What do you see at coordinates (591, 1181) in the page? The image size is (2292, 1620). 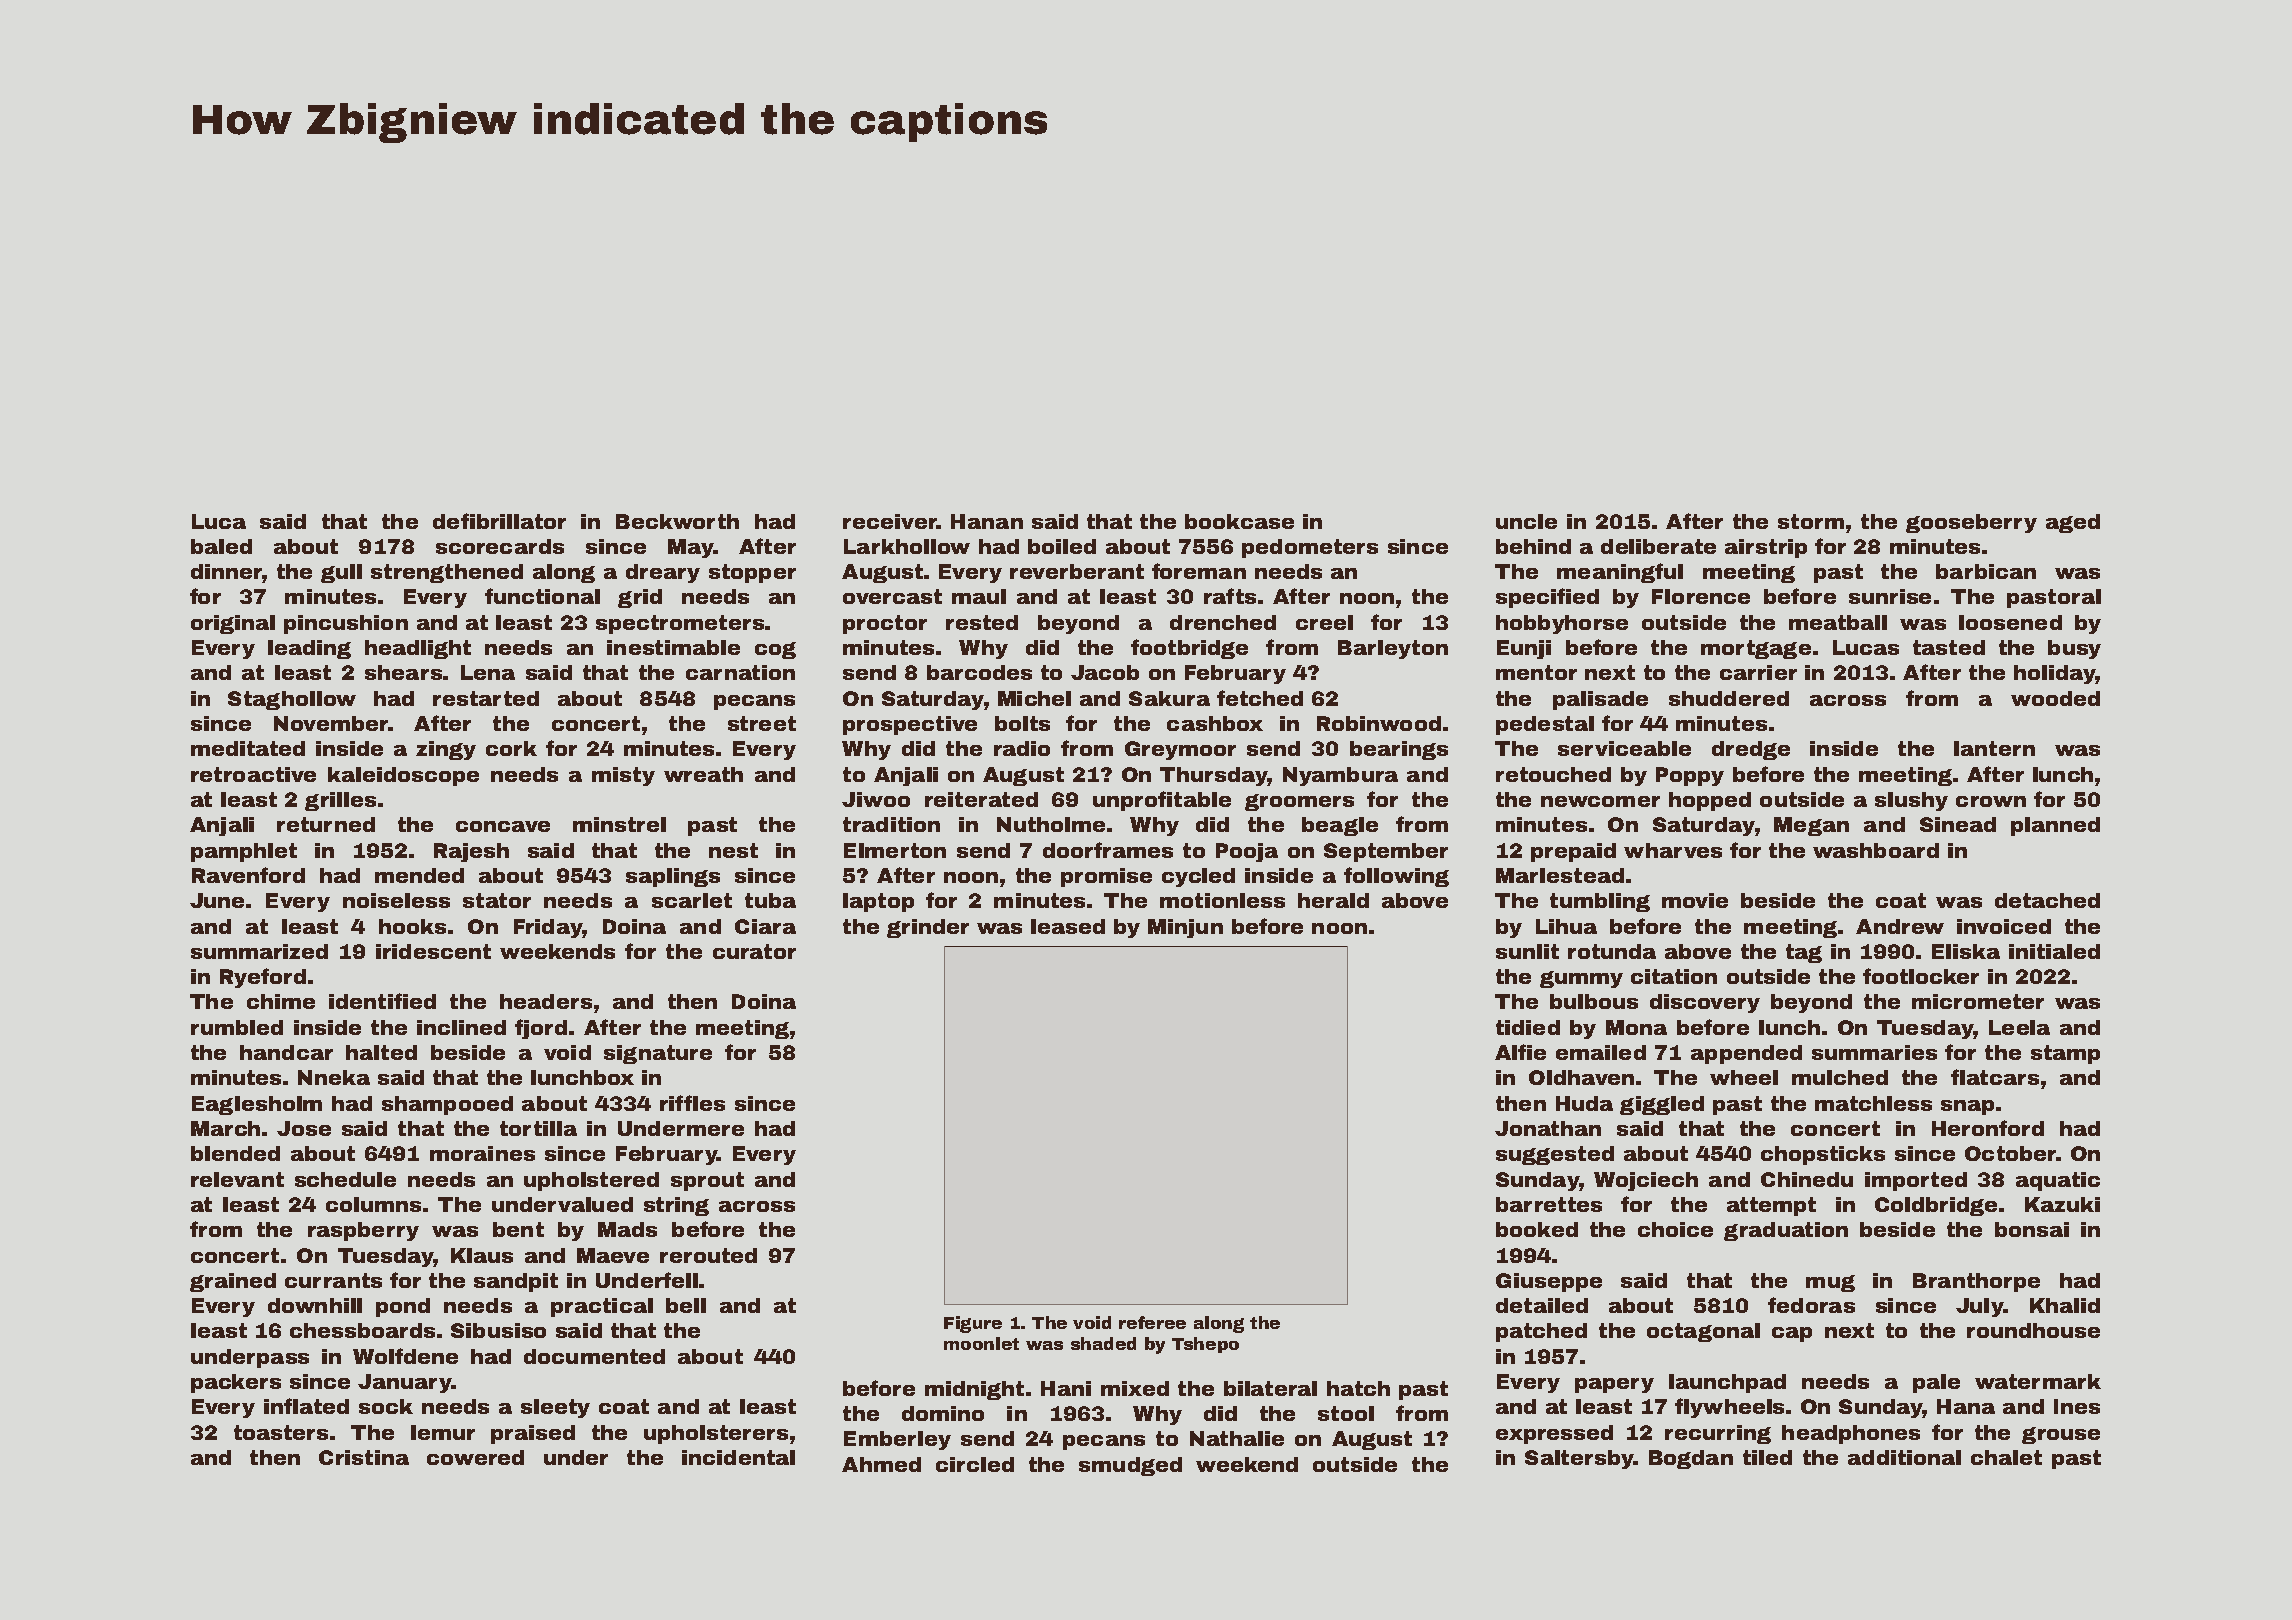 I see `upholstered` at bounding box center [591, 1181].
